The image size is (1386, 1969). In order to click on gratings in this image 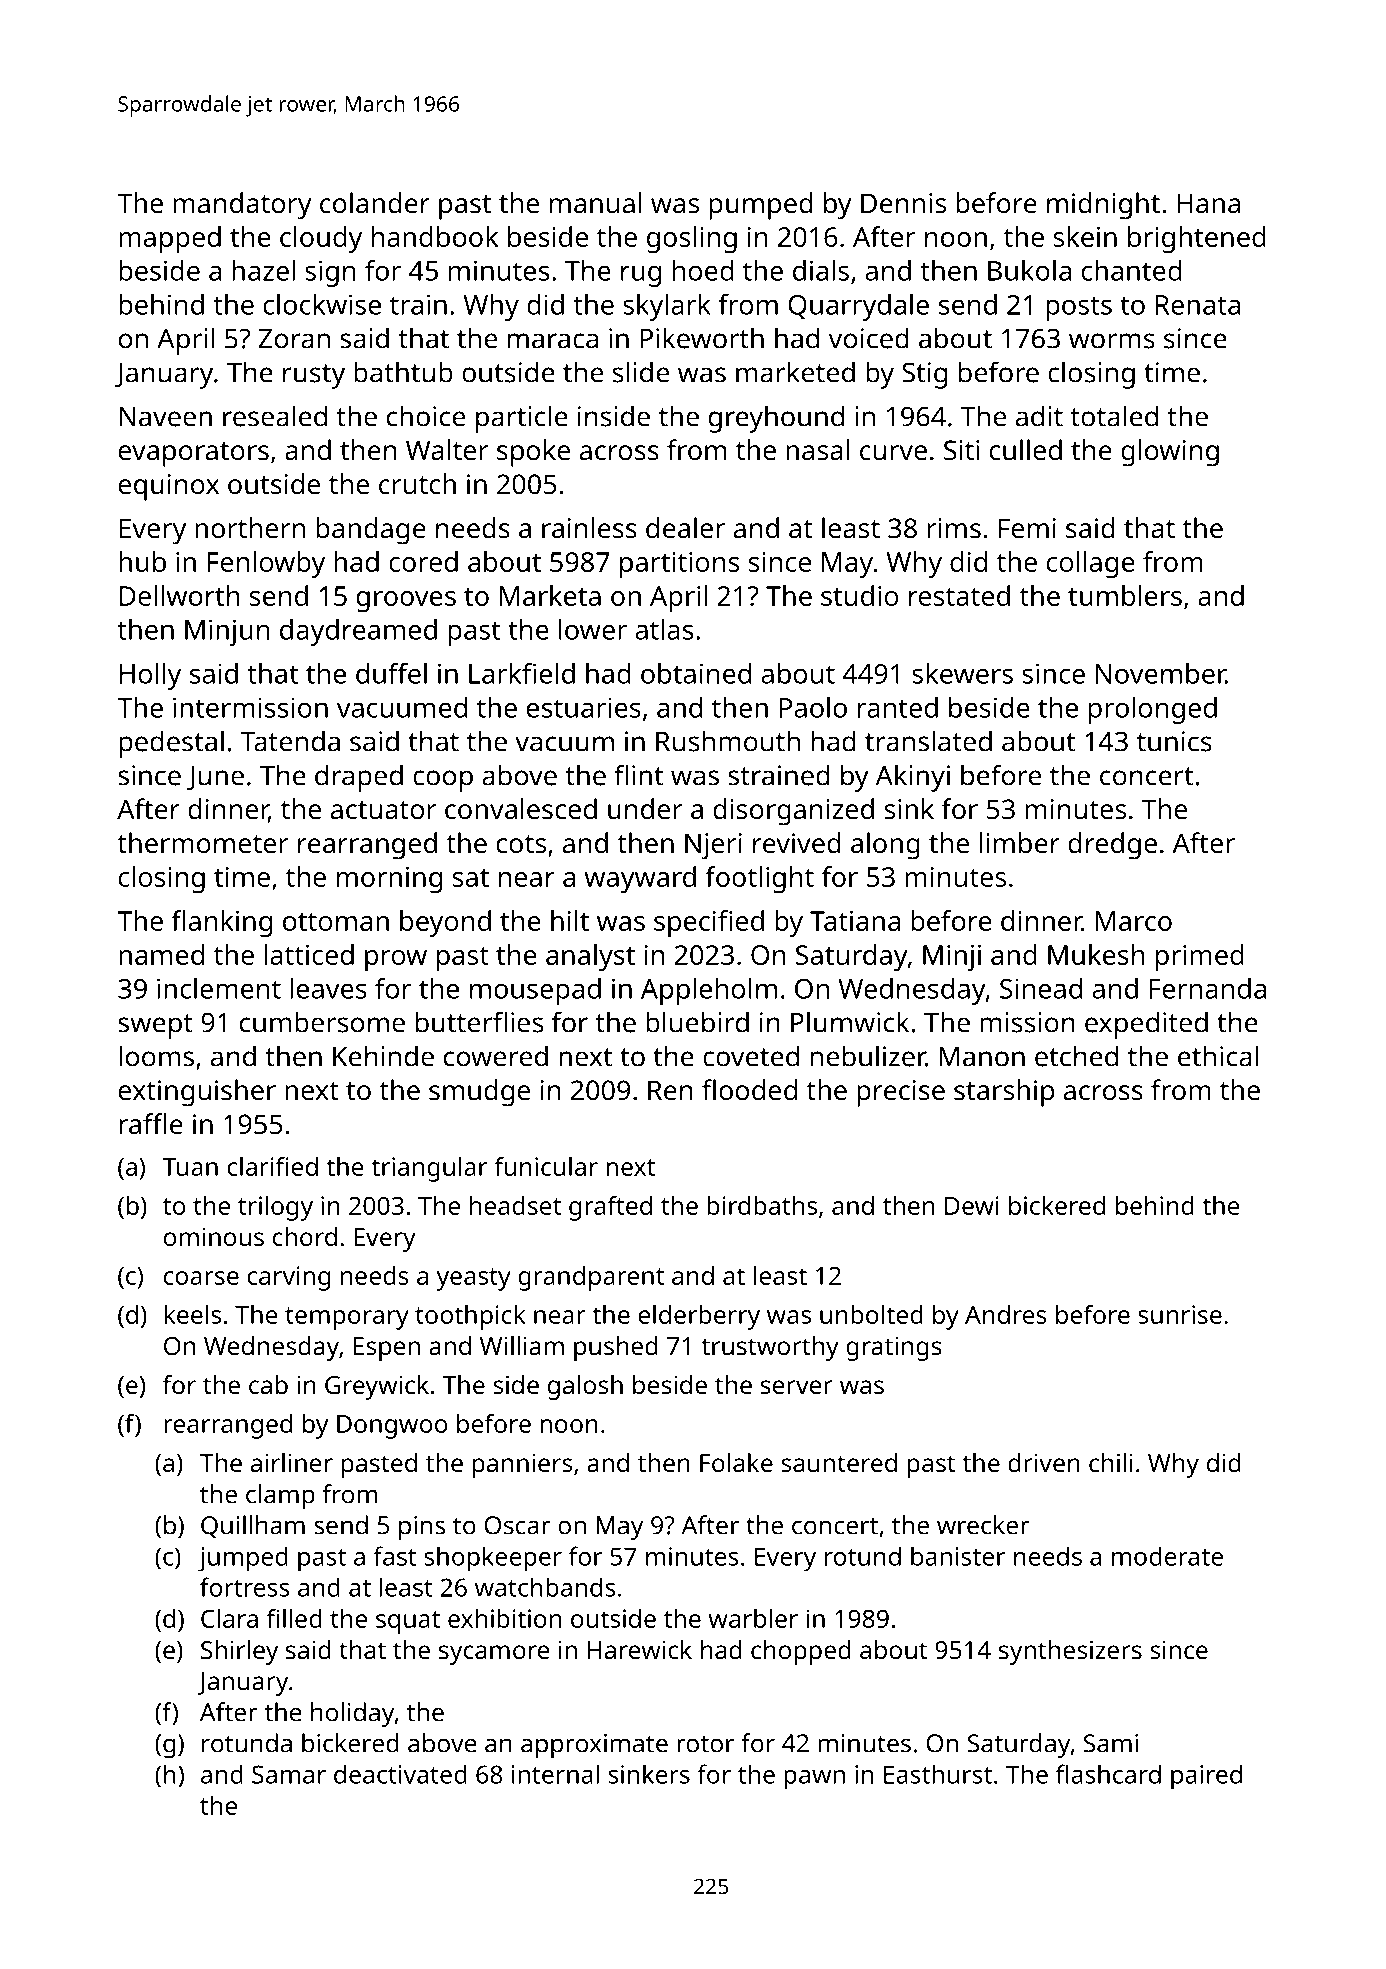, I will do `click(894, 1348)`.
